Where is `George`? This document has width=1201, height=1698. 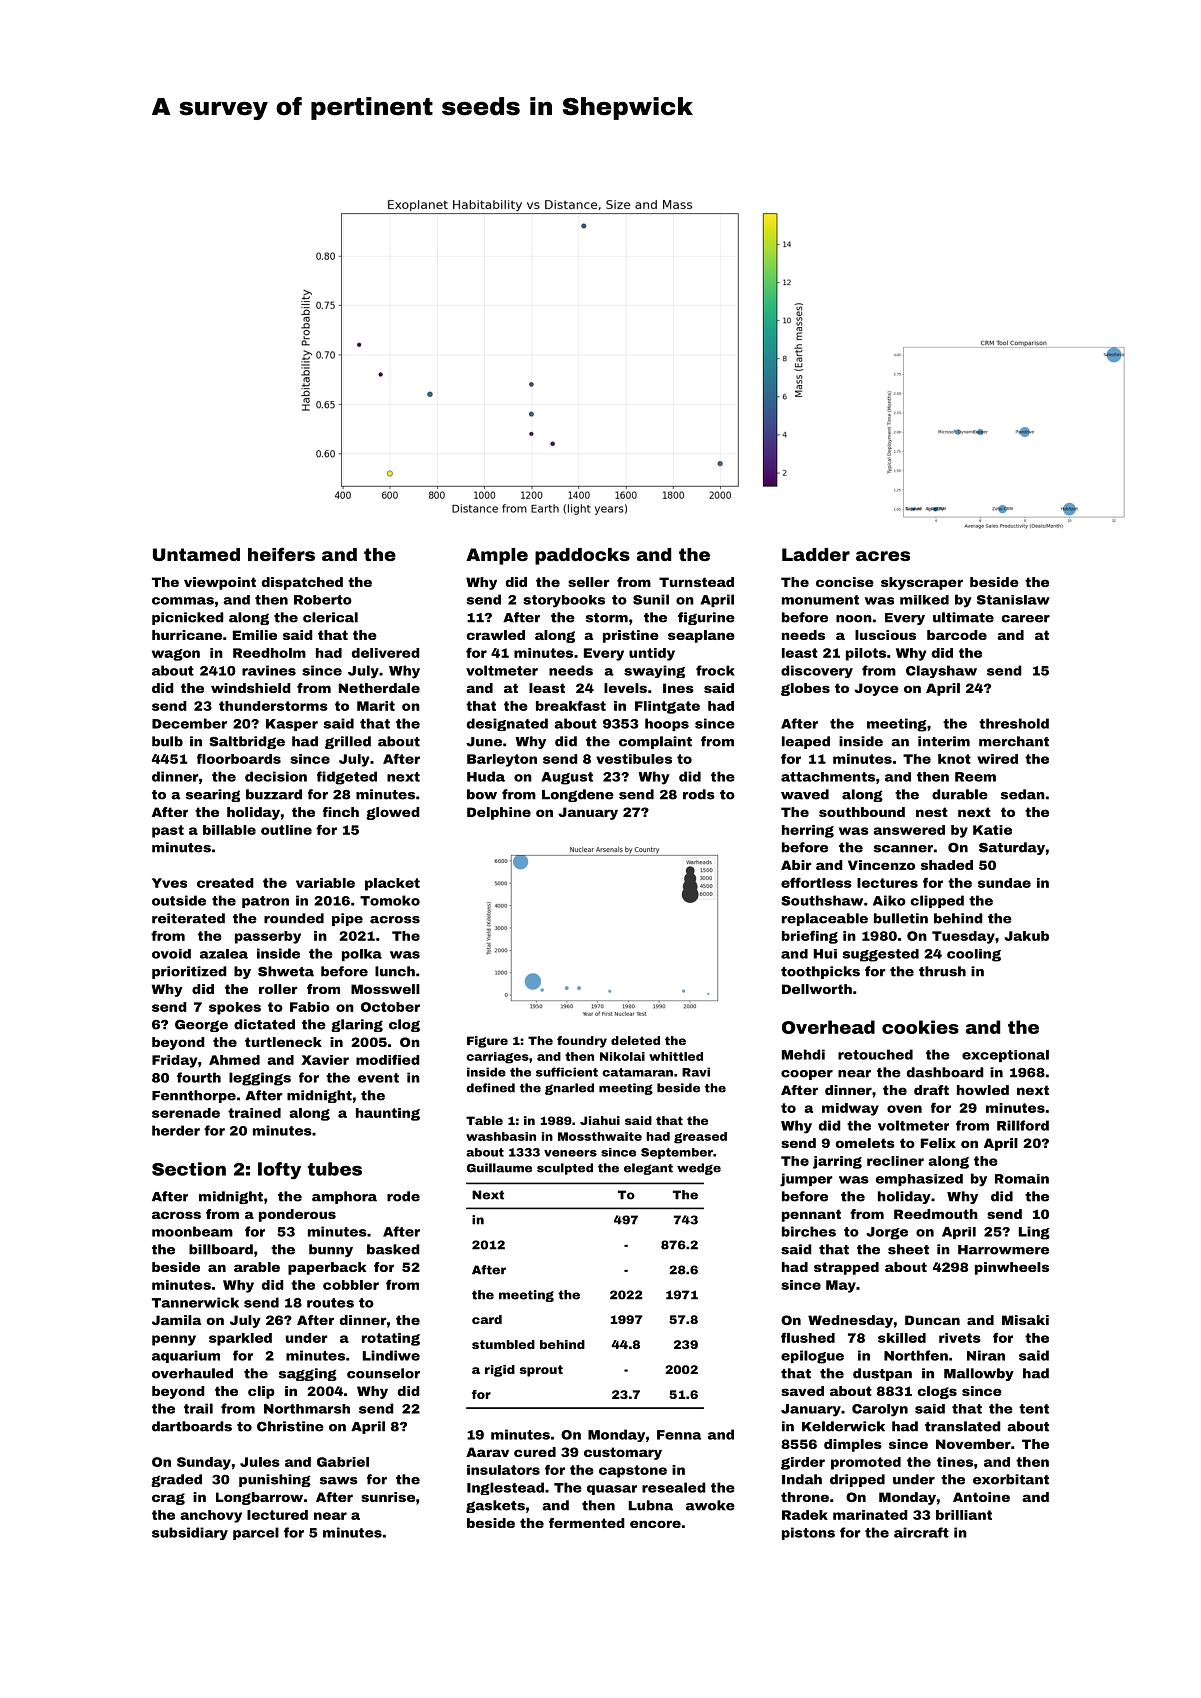 George is located at coordinates (201, 1025).
